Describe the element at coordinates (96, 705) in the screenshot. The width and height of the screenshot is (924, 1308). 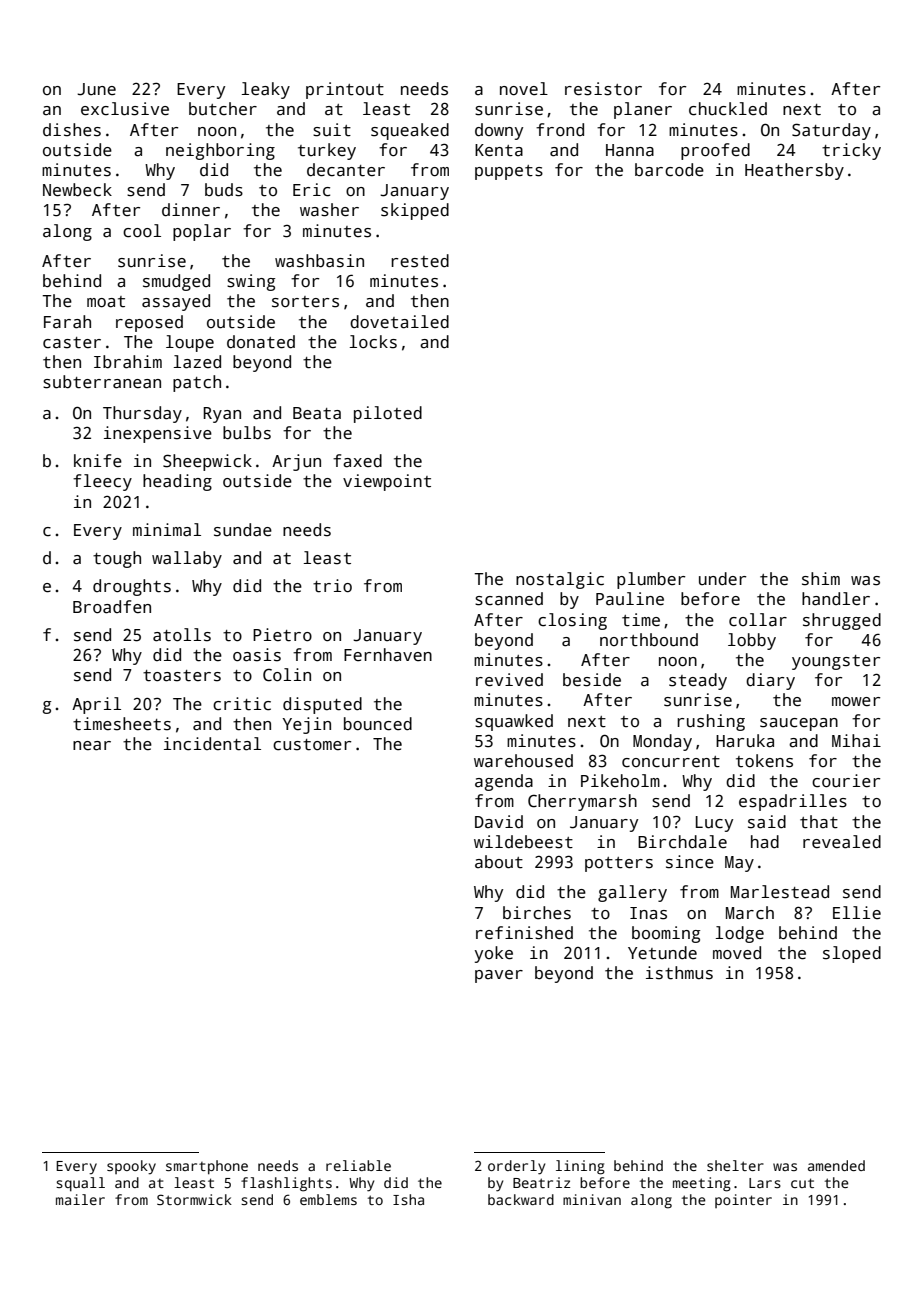
I see `April` at that location.
